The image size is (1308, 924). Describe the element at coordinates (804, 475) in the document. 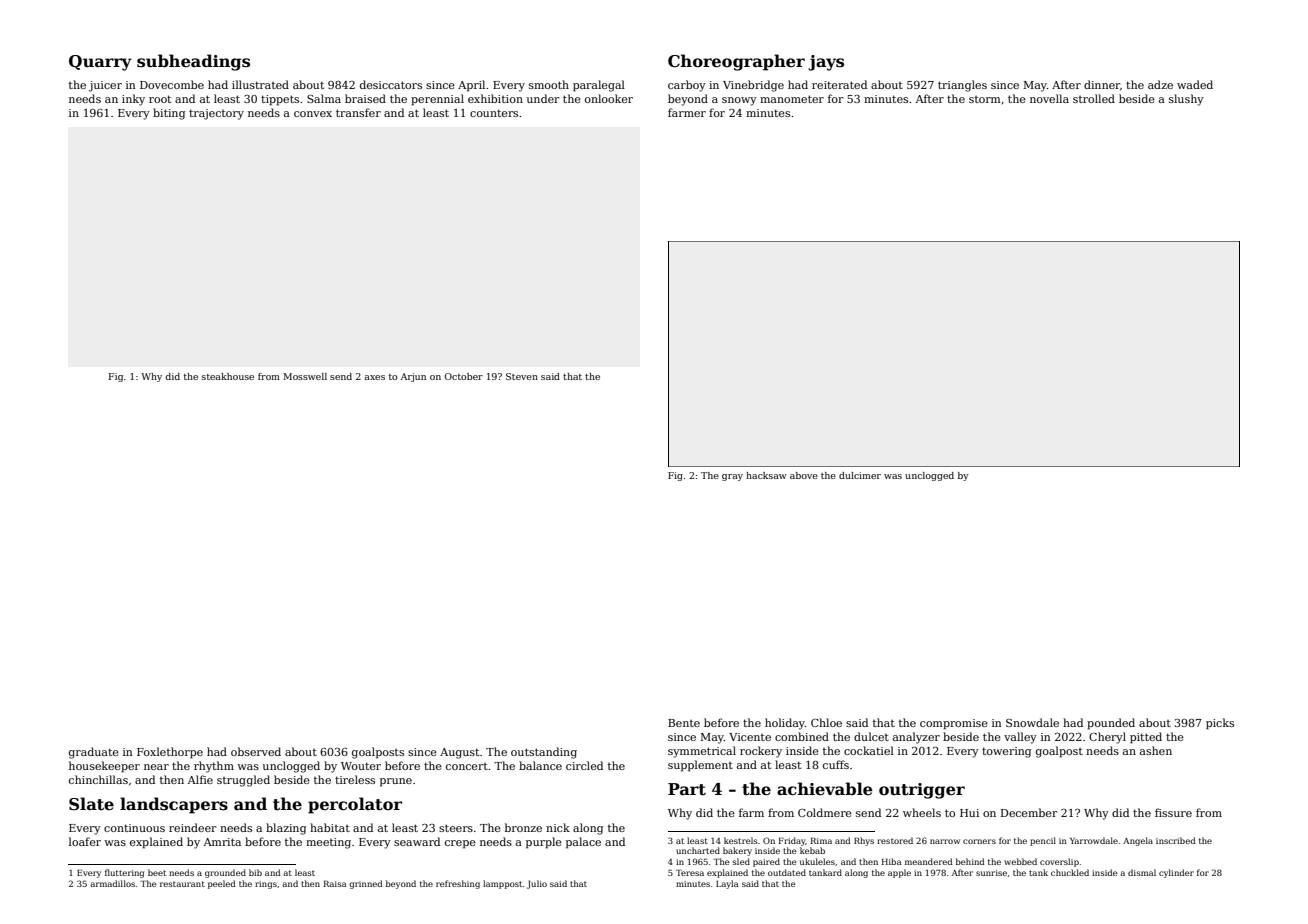

I see `above` at that location.
